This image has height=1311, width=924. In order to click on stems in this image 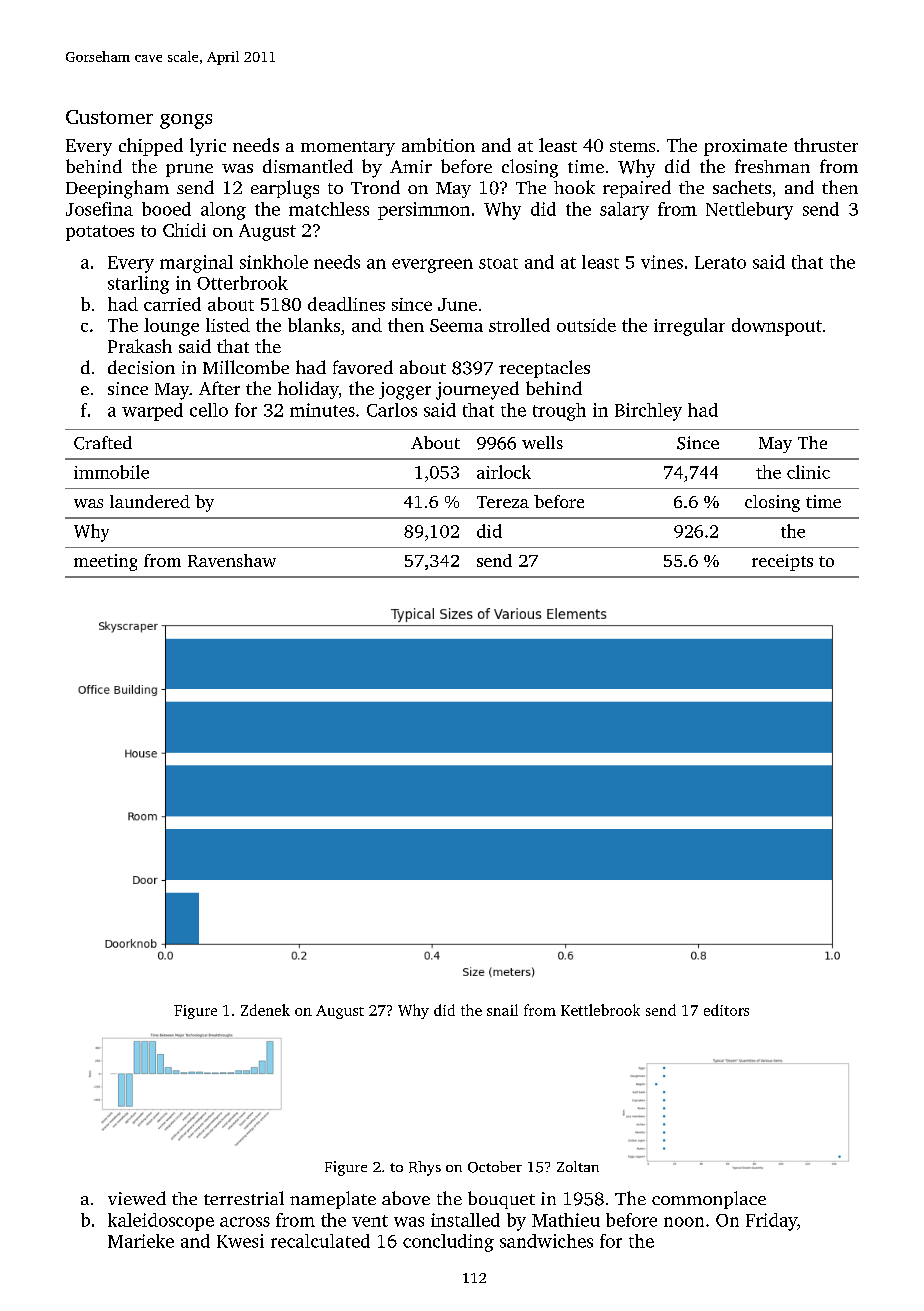, I will do `click(632, 146)`.
